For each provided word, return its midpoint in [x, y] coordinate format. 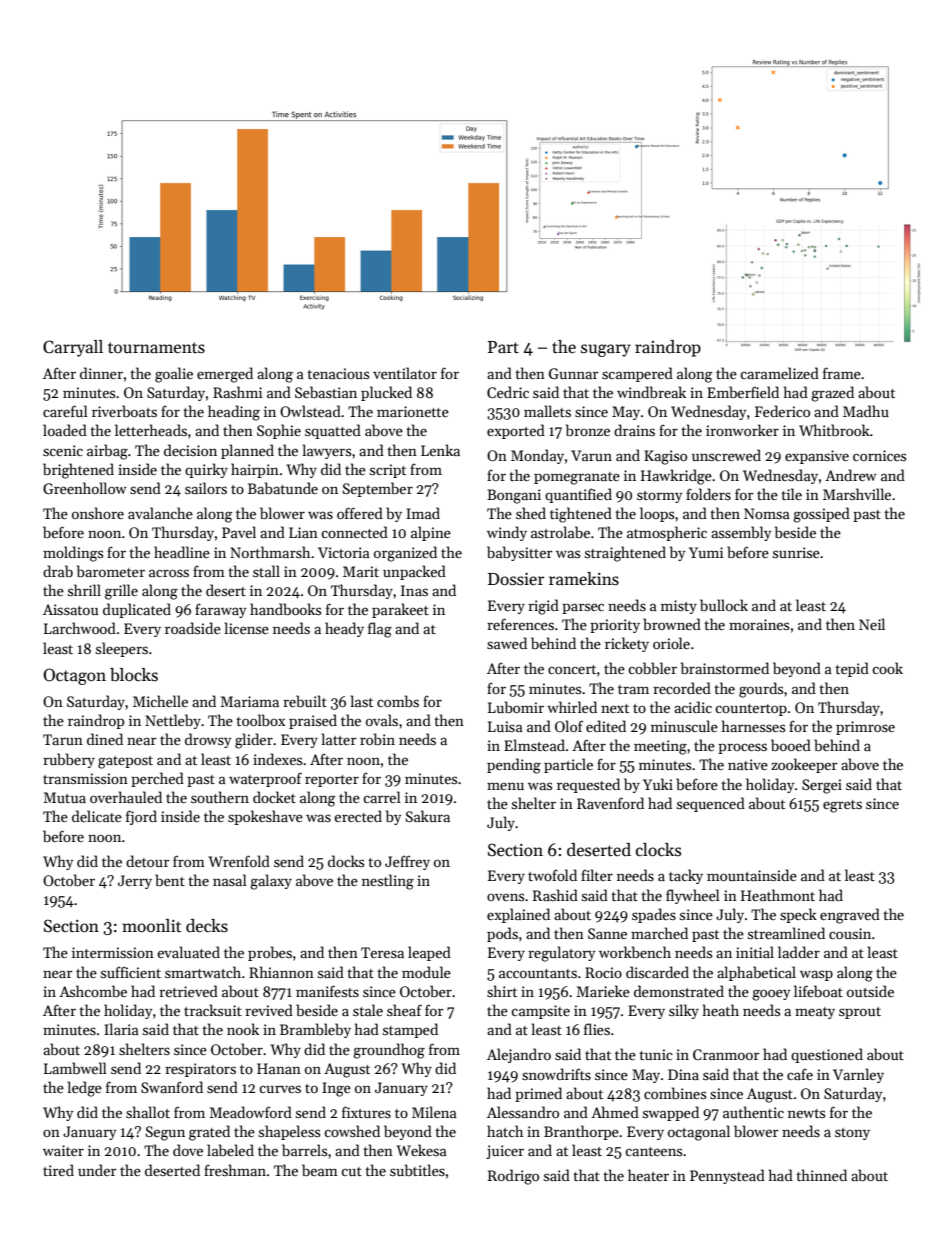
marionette [413, 411]
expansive [817, 457]
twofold [552, 875]
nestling [388, 882]
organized [405, 554]
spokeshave [265, 817]
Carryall [73, 348]
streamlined [786, 933]
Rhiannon [281, 972]
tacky [686, 876]
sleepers [122, 649]
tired [58, 1170]
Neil [872, 624]
